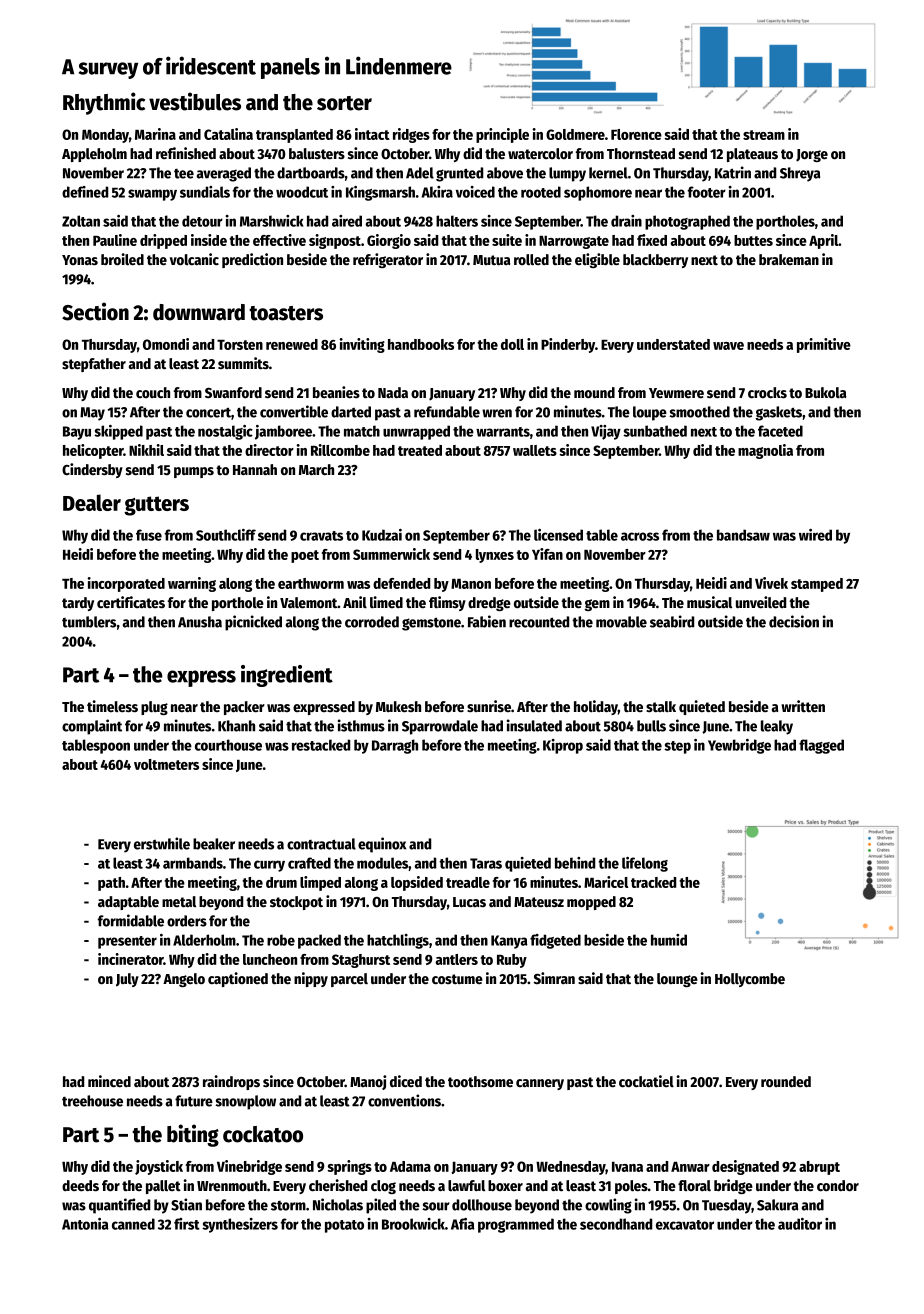 The height and width of the page is (1314, 924). What do you see at coordinates (92, 470) in the page?
I see `Cindersby` at bounding box center [92, 470].
